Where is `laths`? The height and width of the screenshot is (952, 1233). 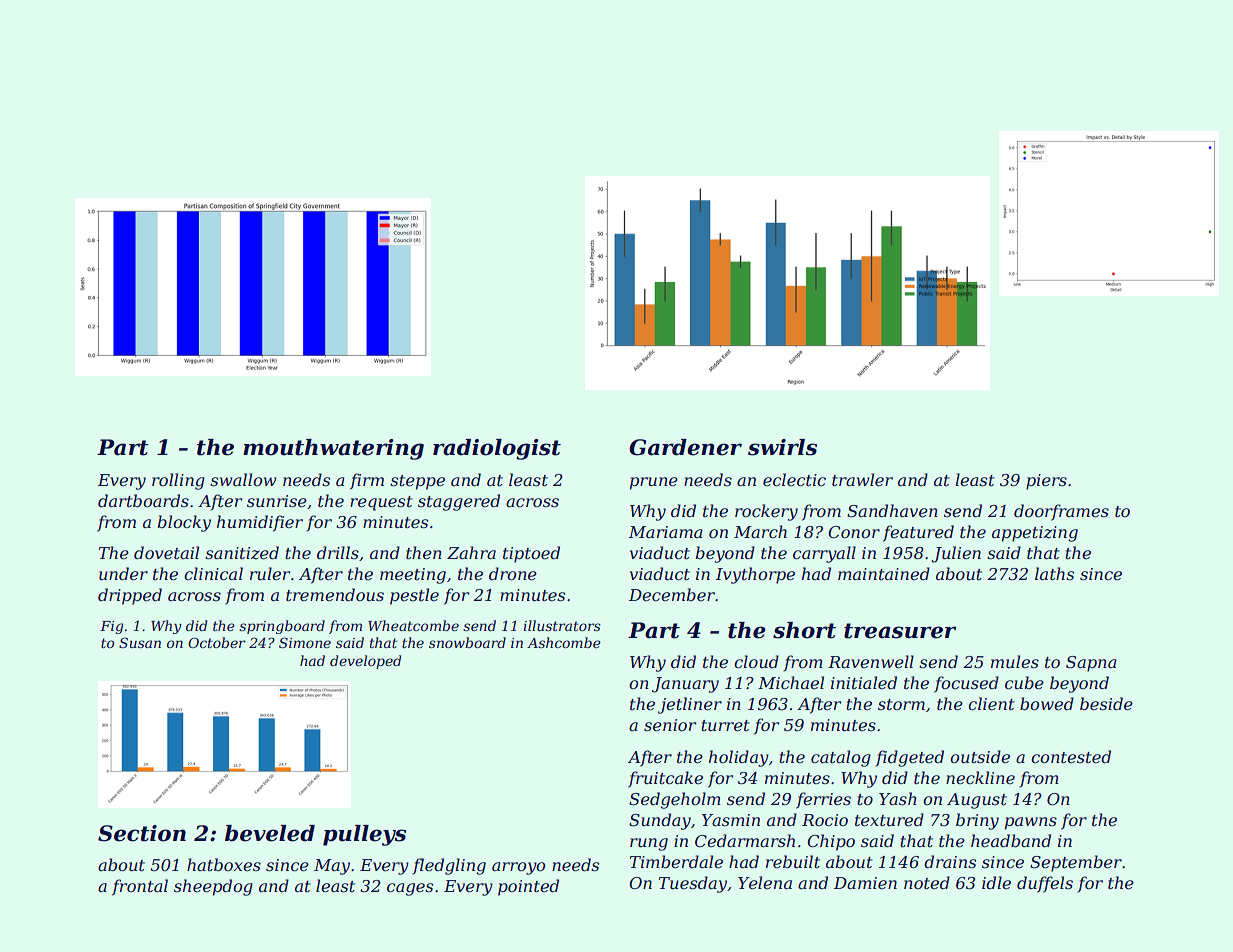 laths is located at coordinates (1054, 573).
